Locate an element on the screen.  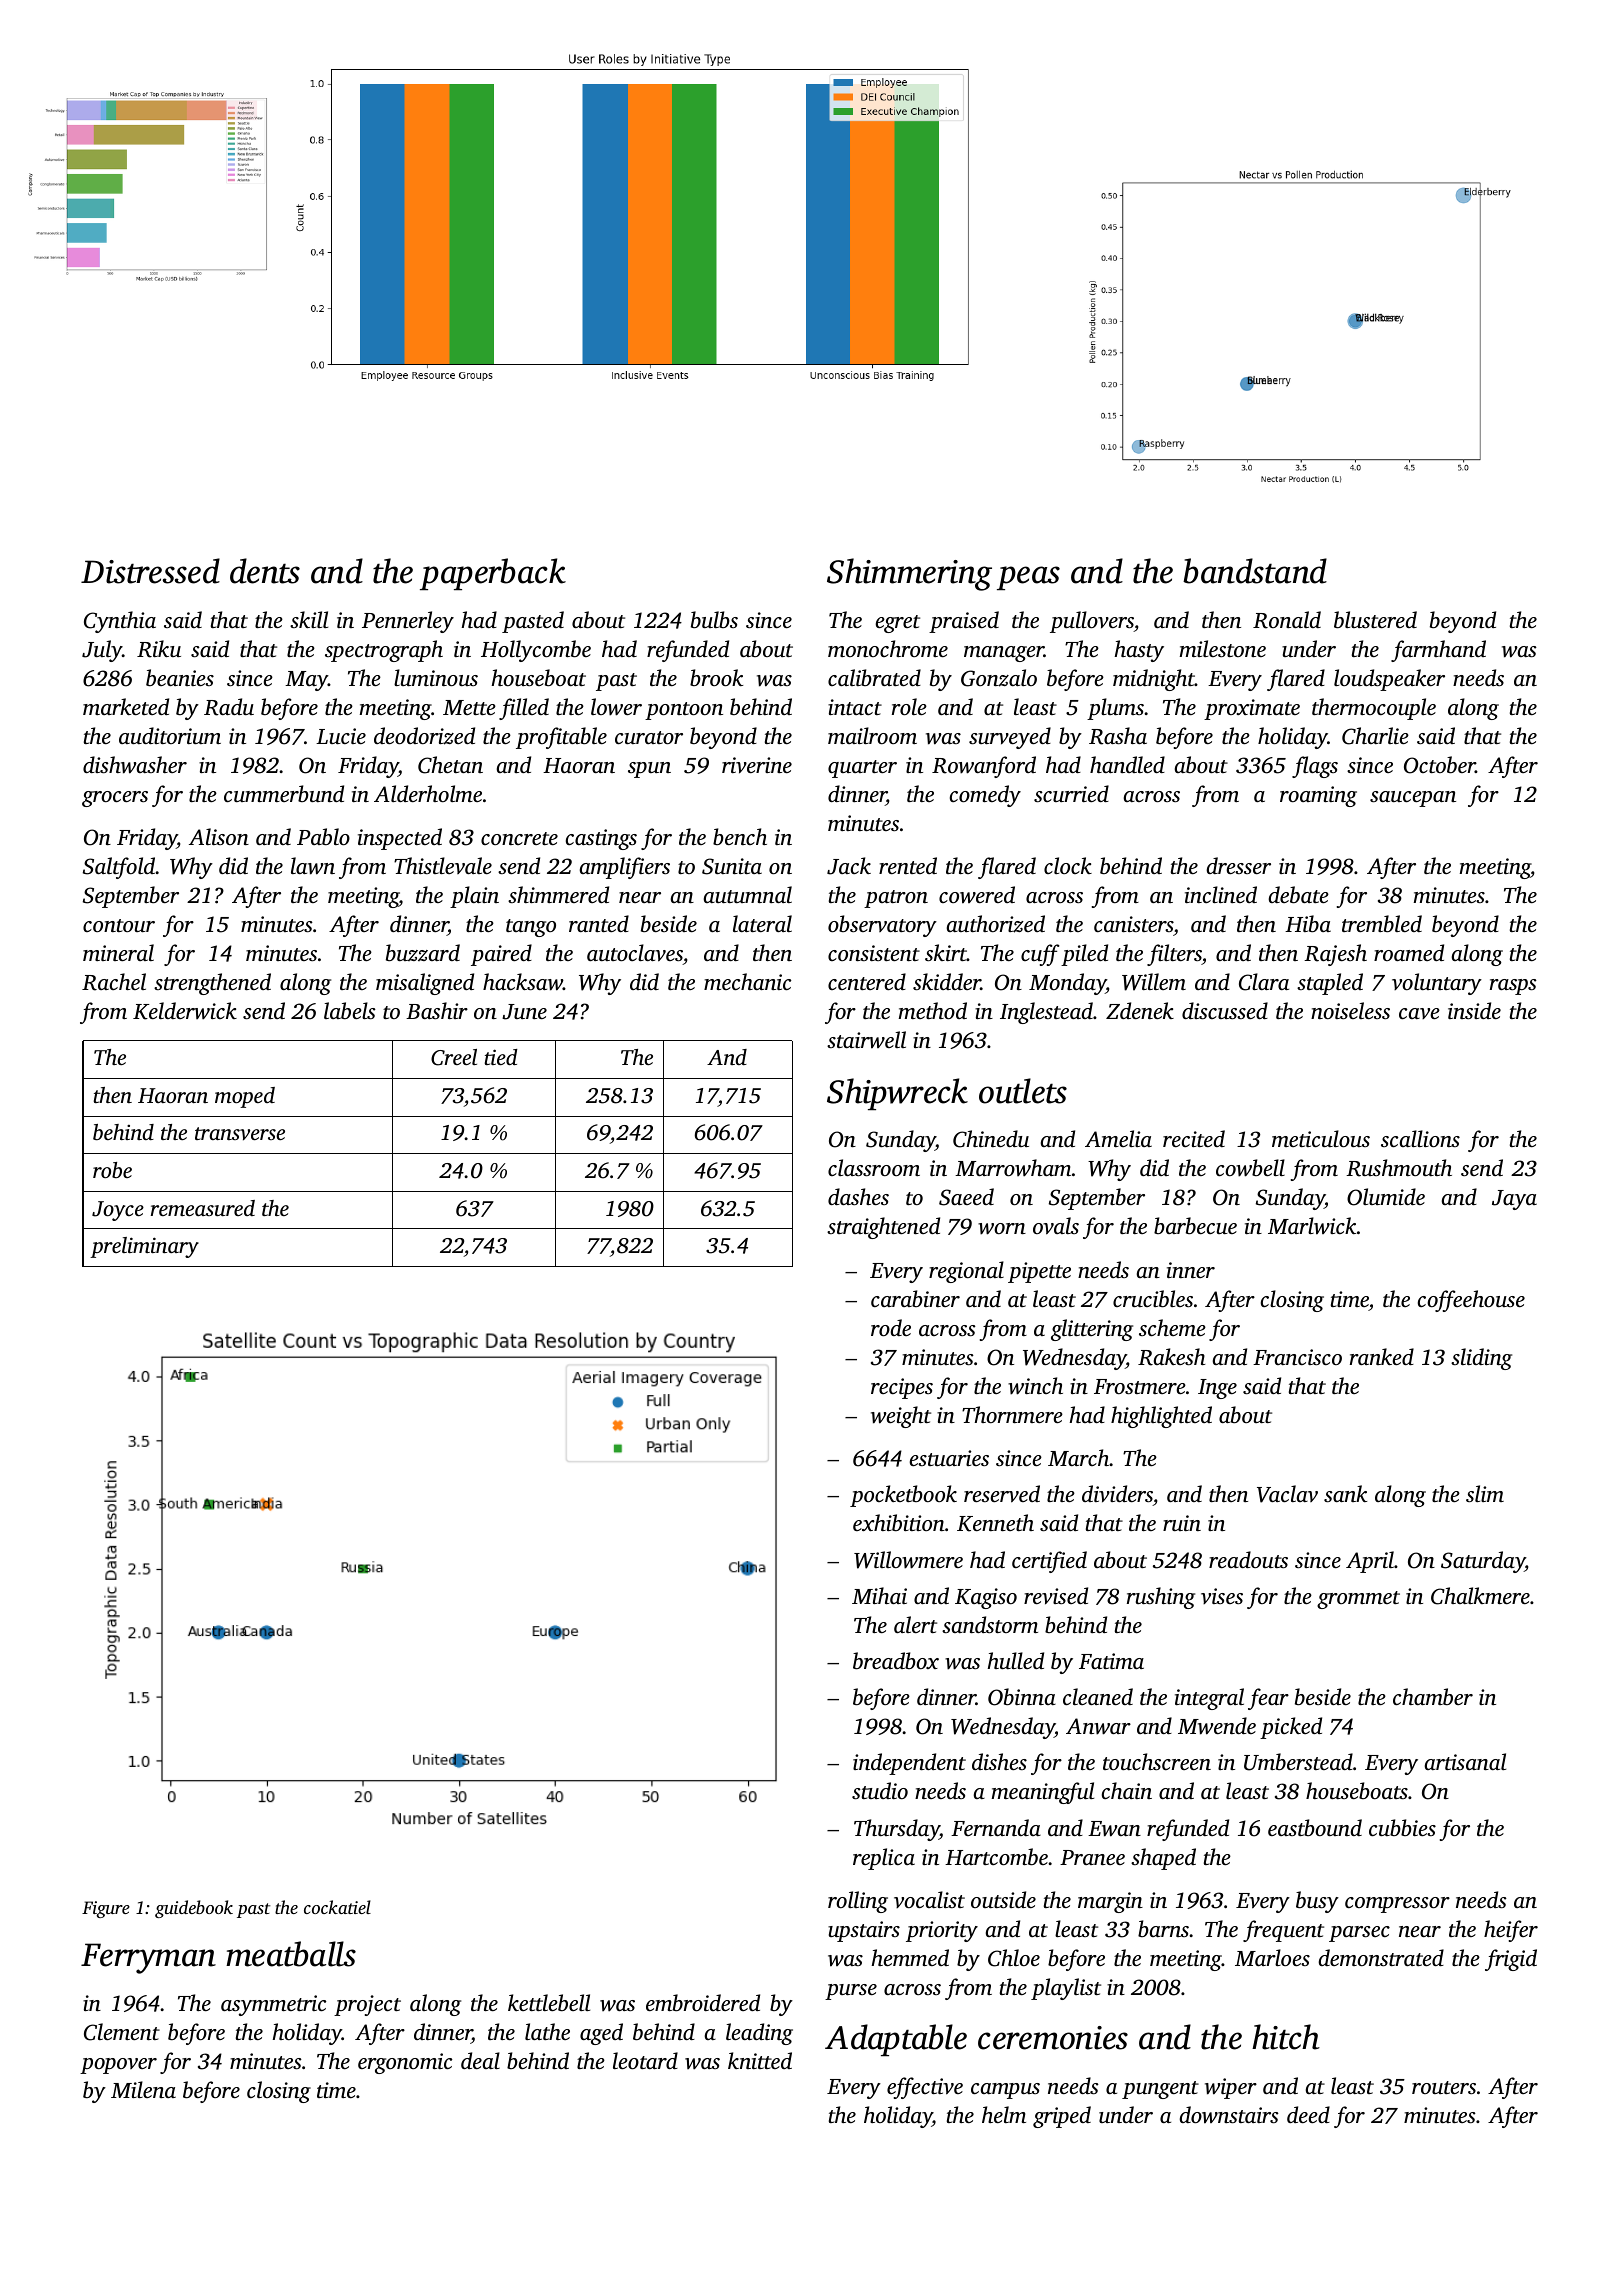
hitch is located at coordinates (1286, 2037).
